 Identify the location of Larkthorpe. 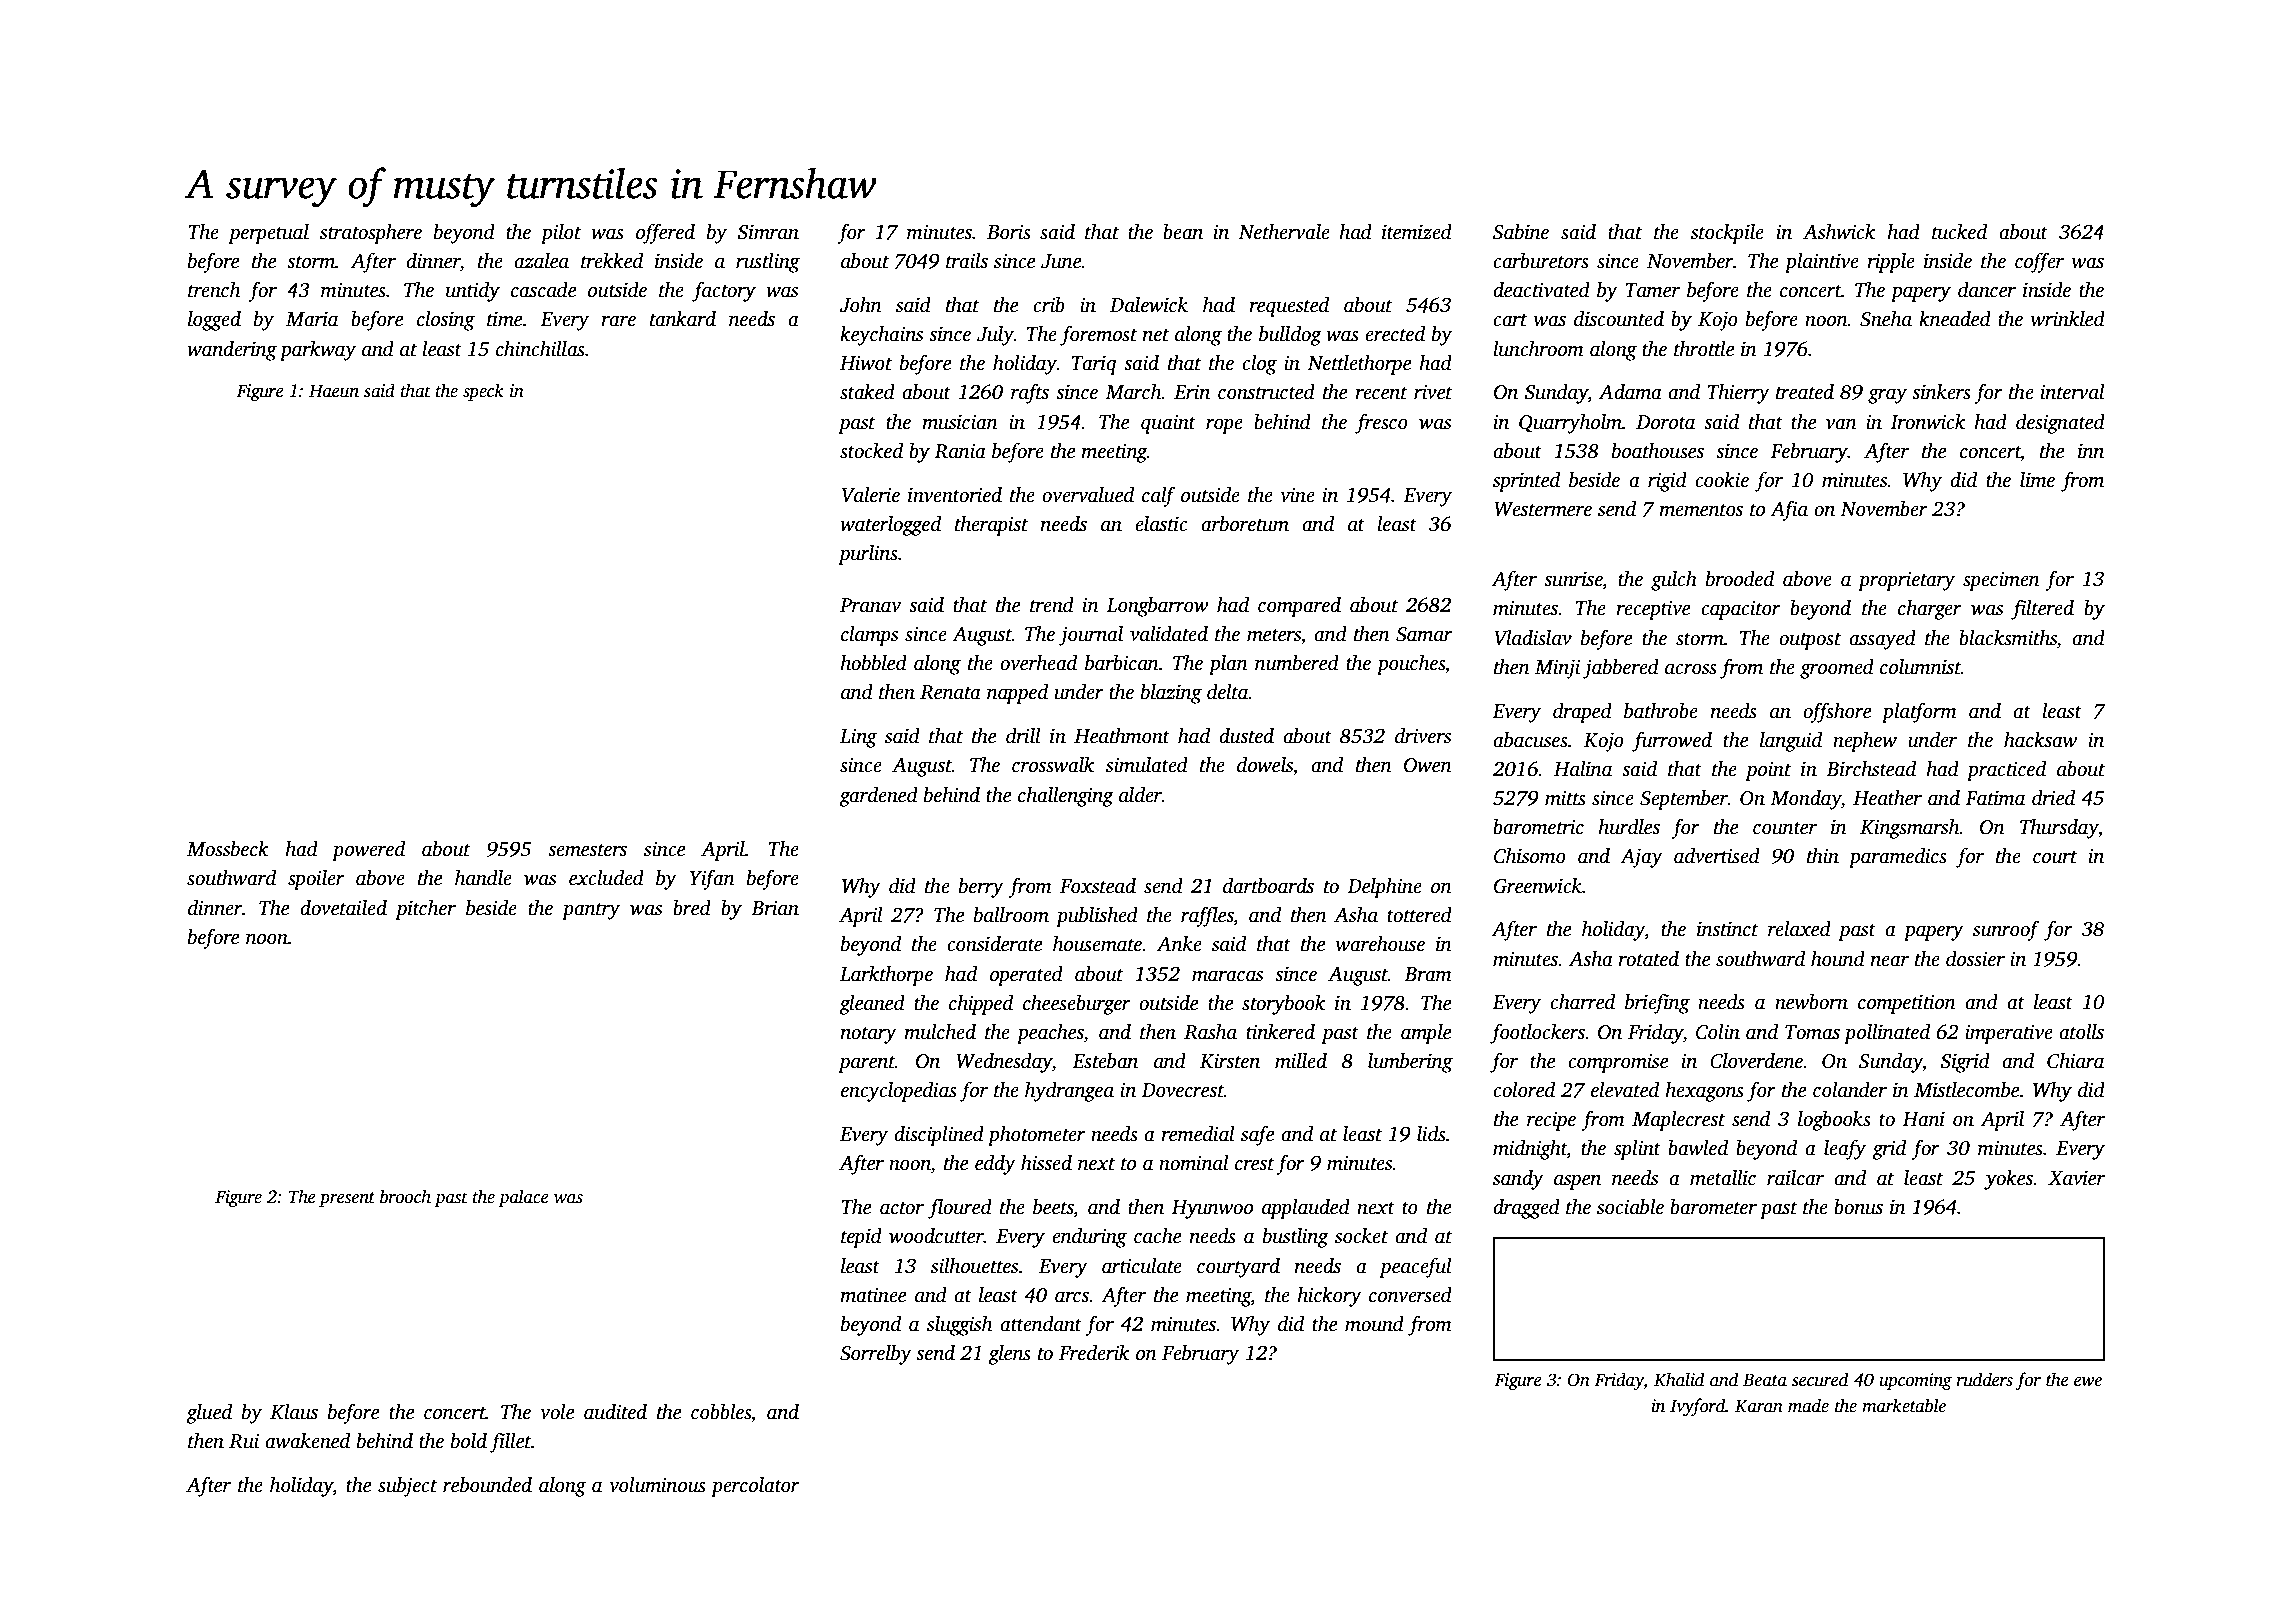
(886, 976).
